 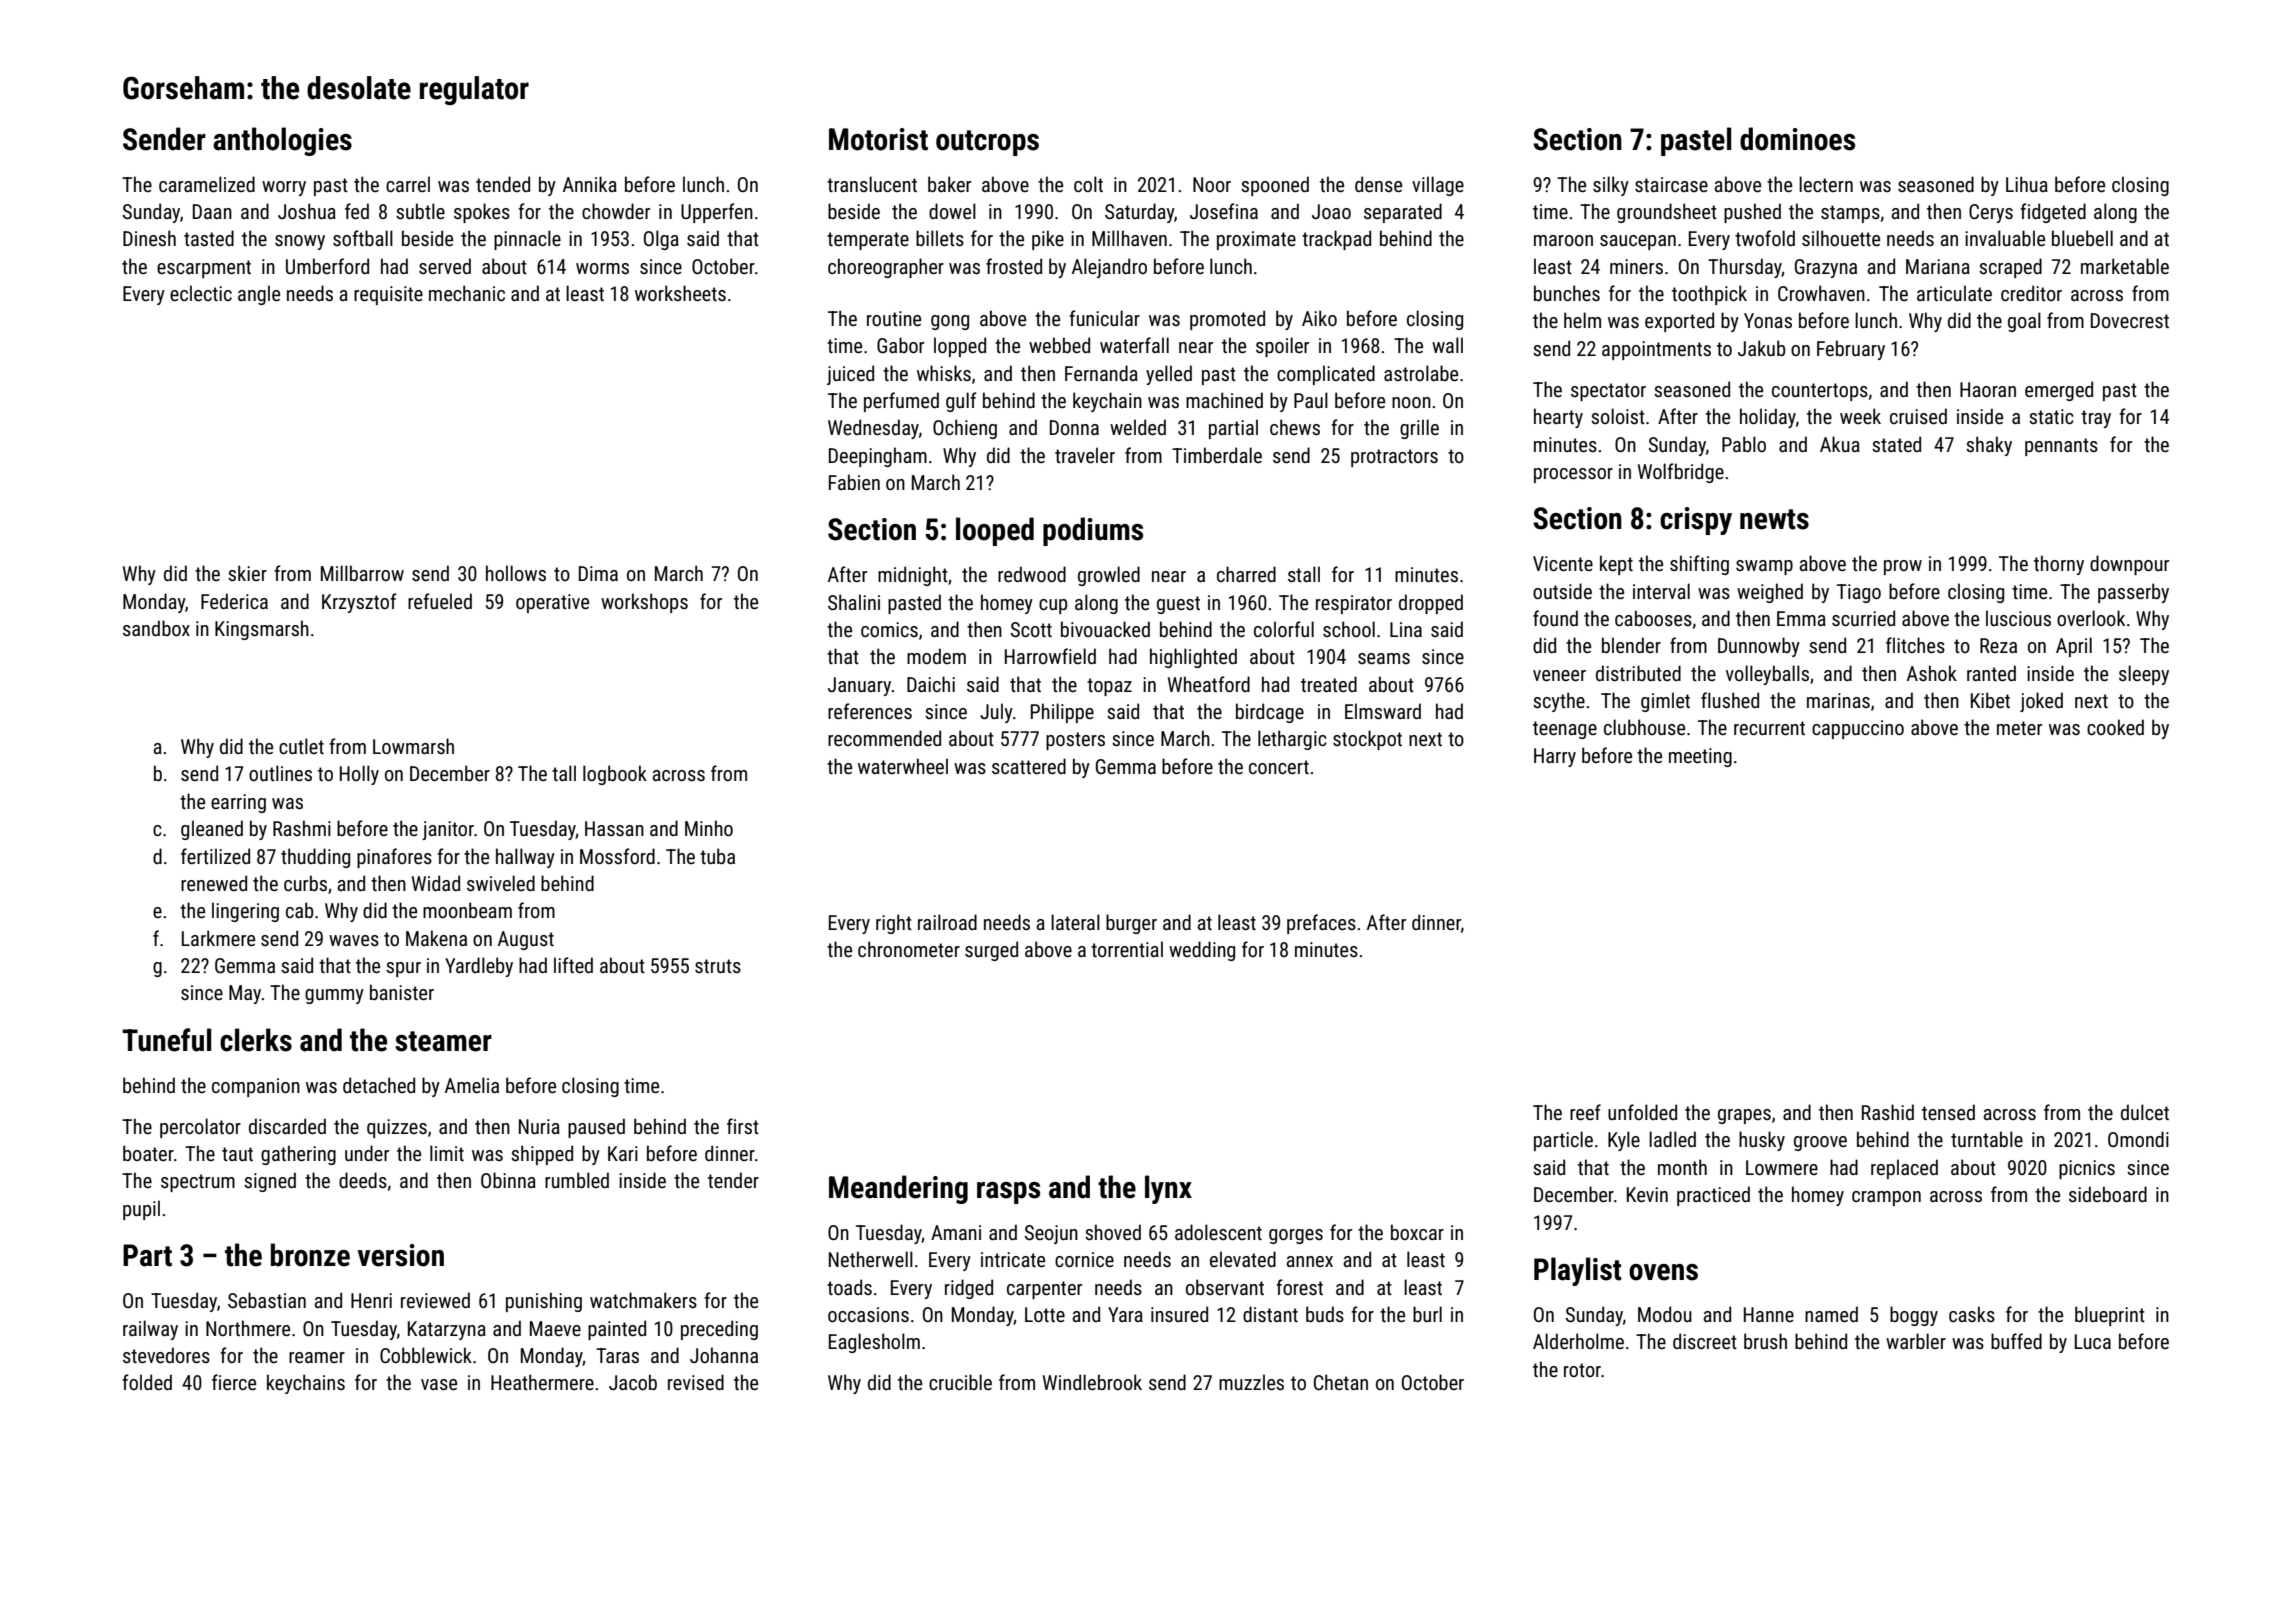 What do you see at coordinates (1582, 1370) in the document?
I see `rotor` at bounding box center [1582, 1370].
